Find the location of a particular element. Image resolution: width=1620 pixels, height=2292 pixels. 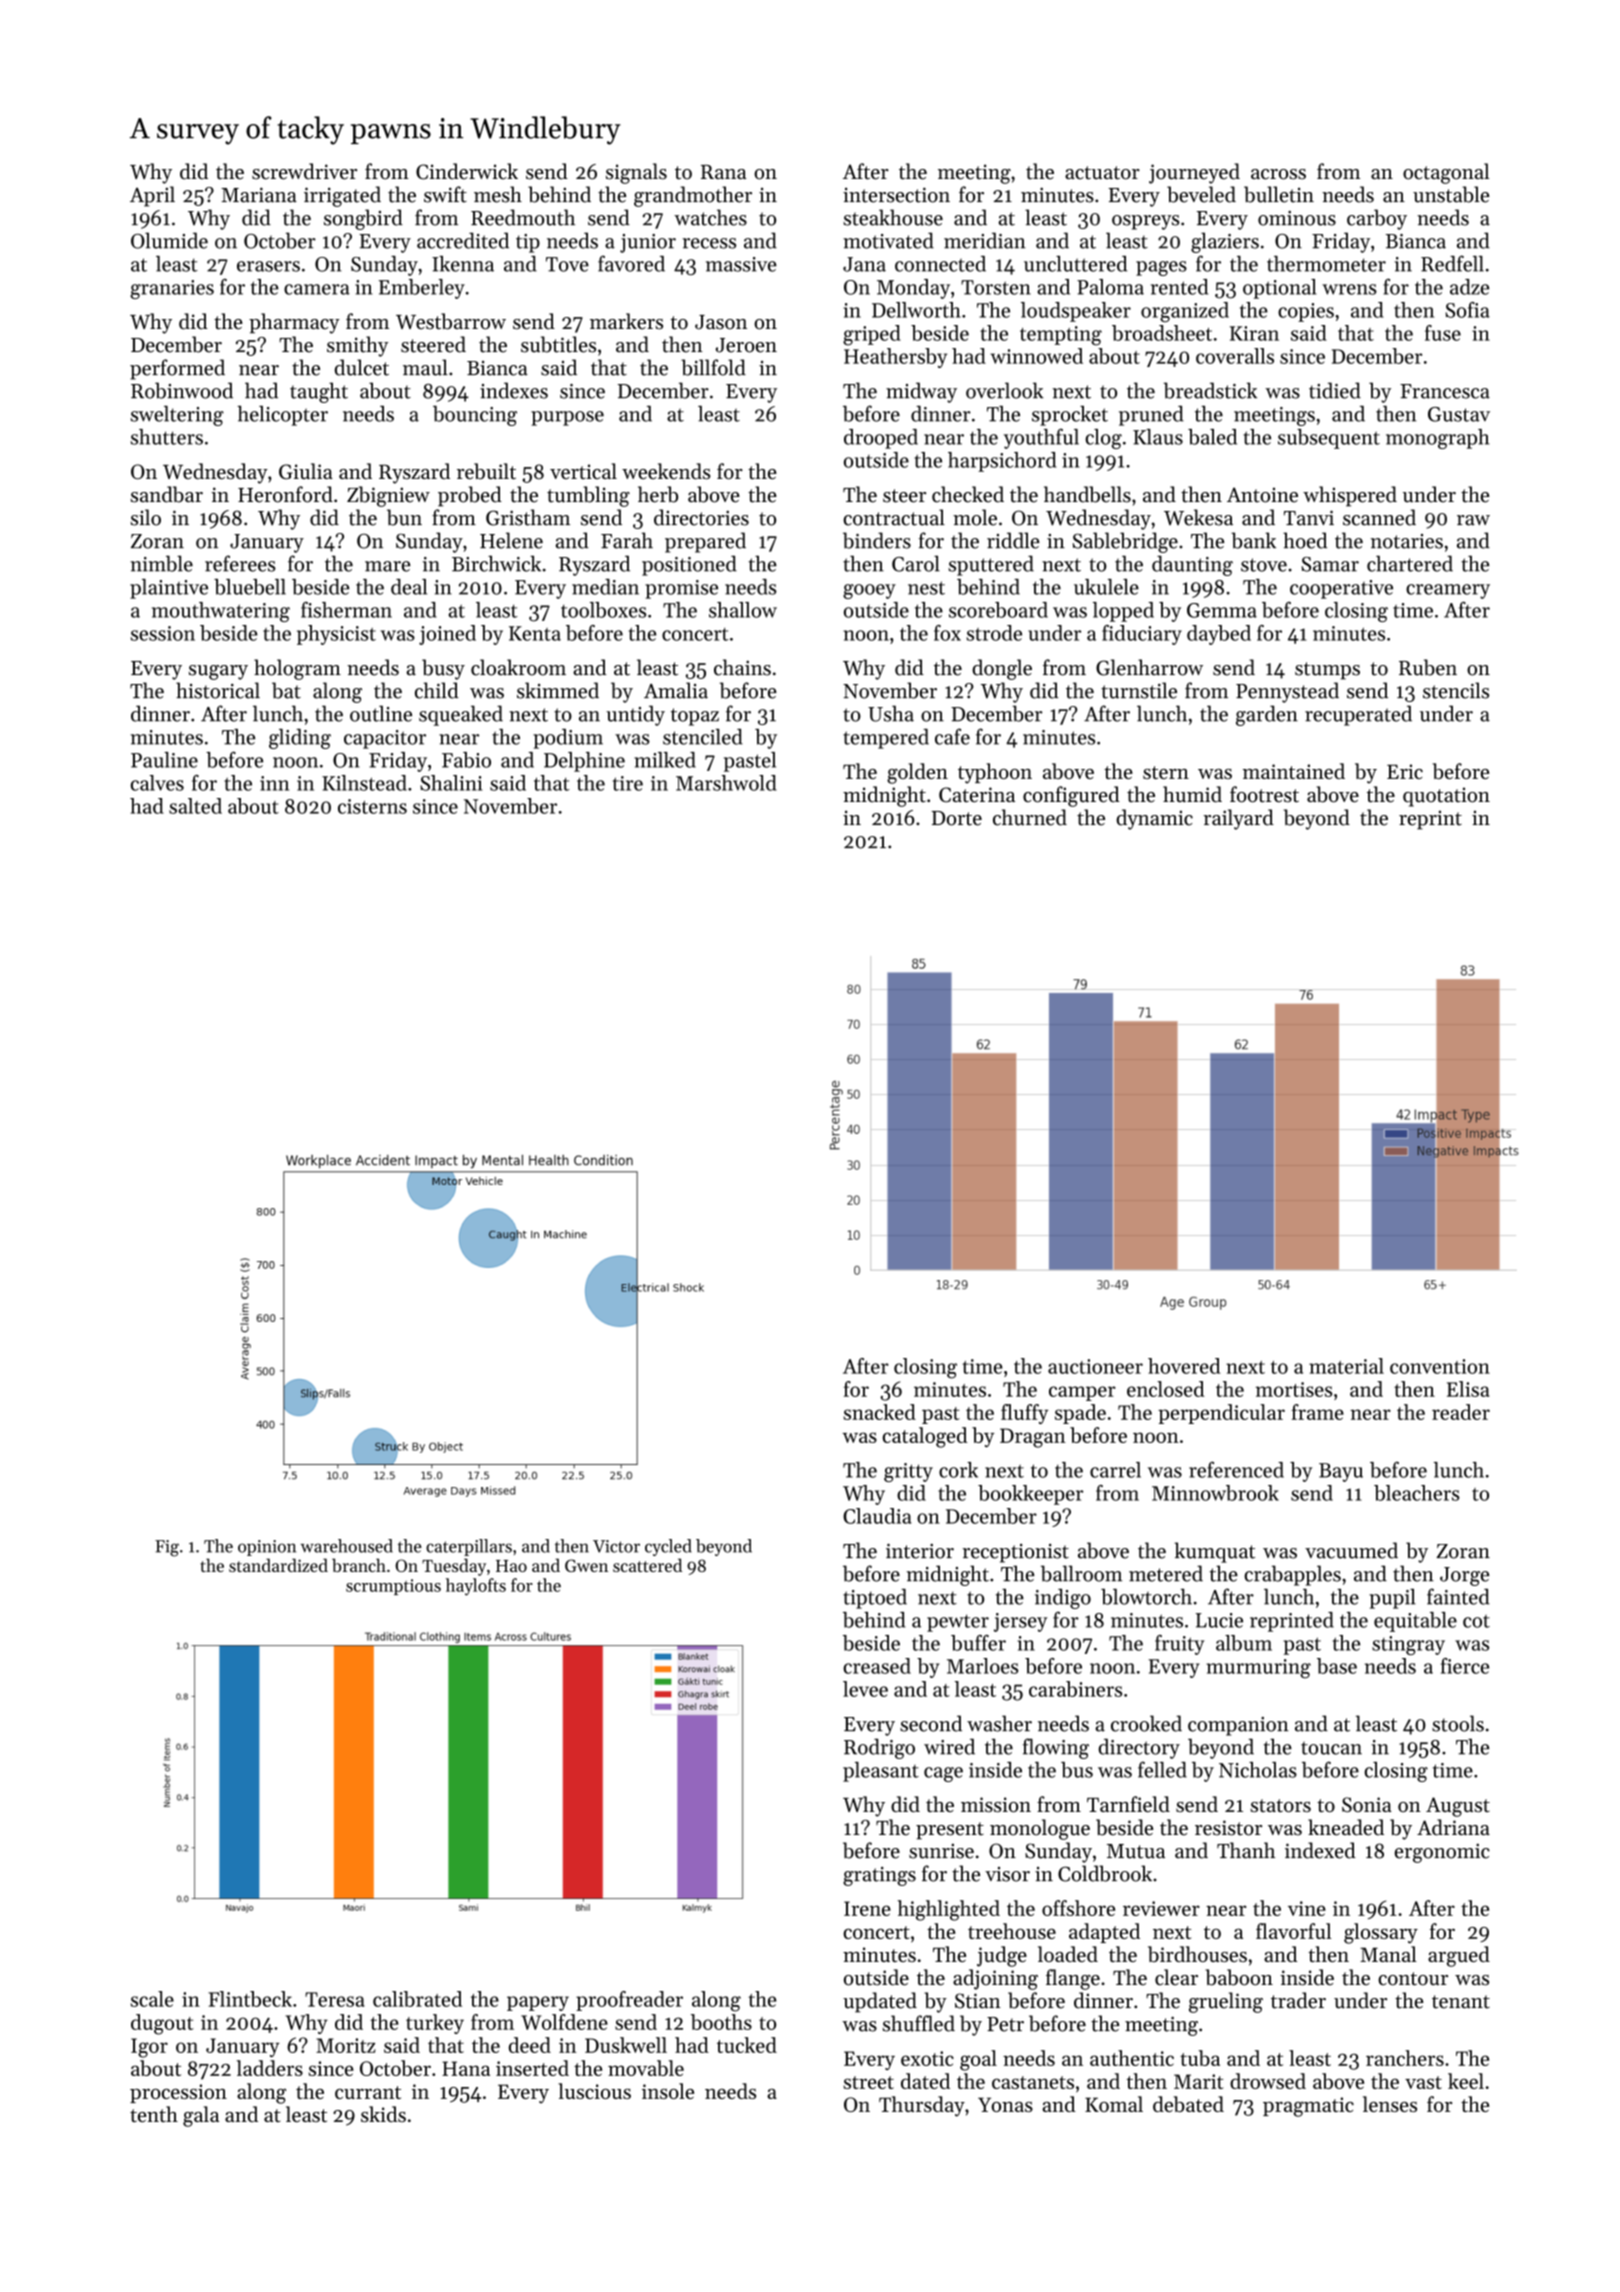

intersection is located at coordinates (896, 195).
